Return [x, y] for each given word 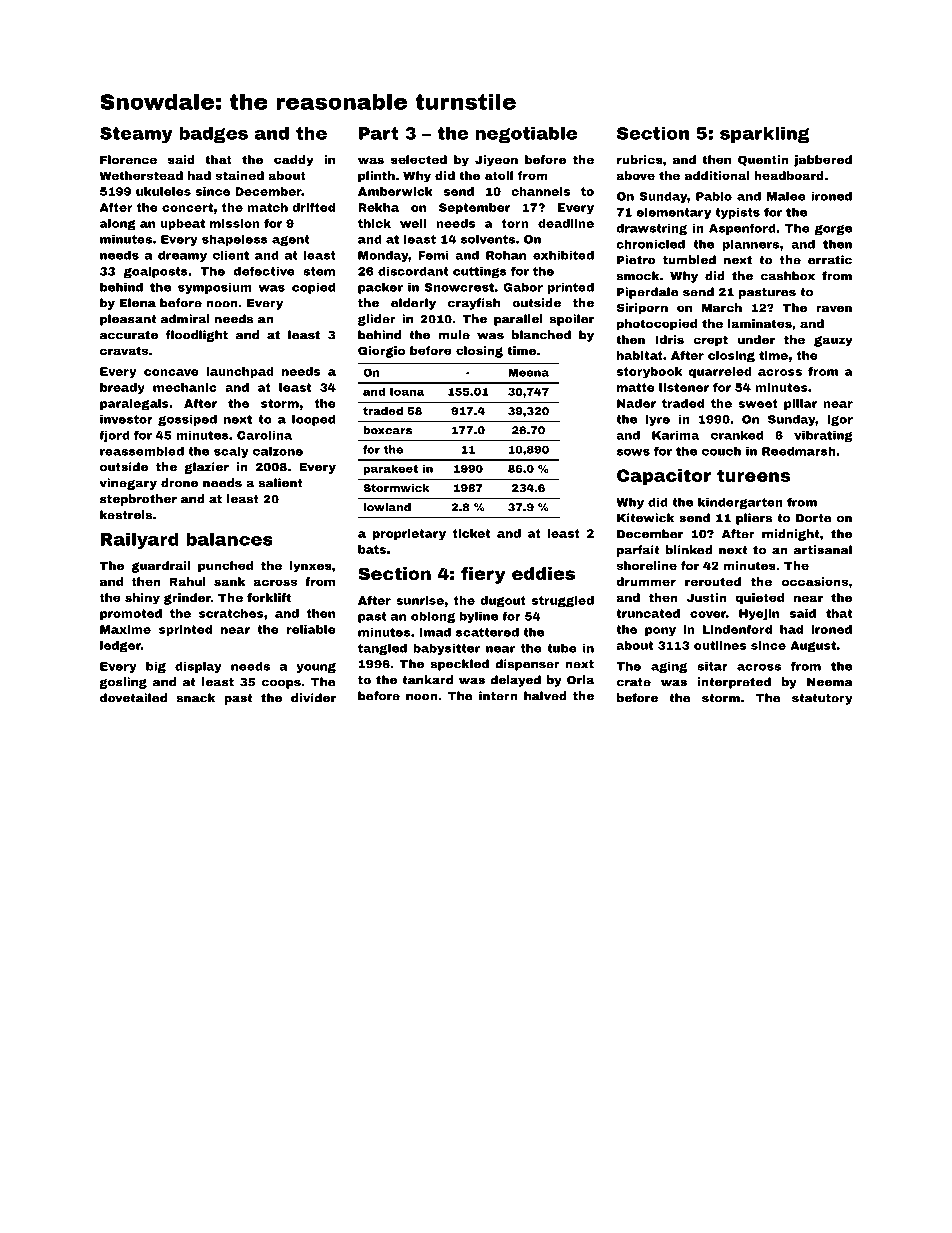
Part [379, 133]
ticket [471, 533]
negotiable [526, 134]
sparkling [765, 134]
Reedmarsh [799, 451]
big [156, 667]
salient [281, 483]
